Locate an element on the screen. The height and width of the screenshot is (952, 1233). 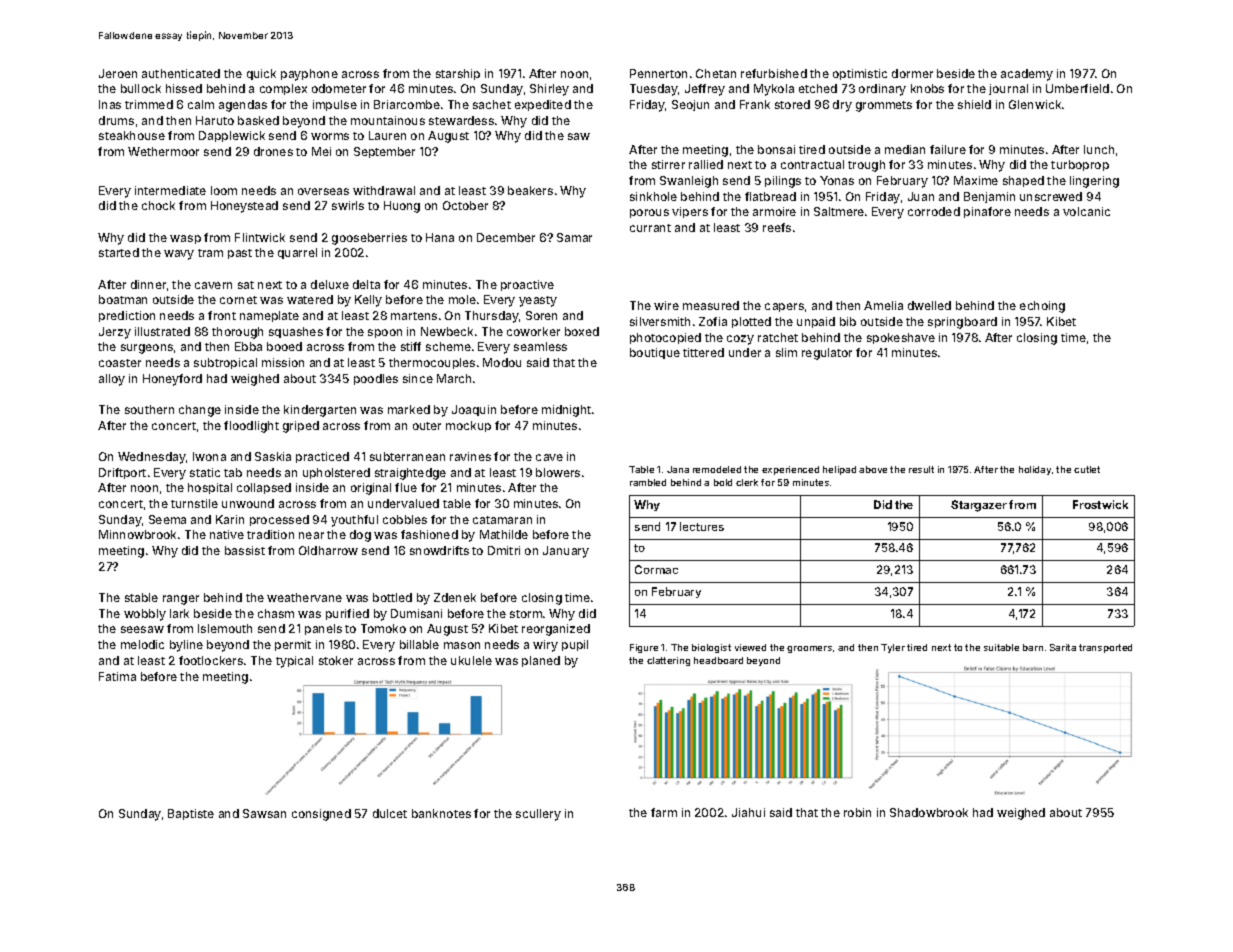
boutique is located at coordinates (655, 353).
